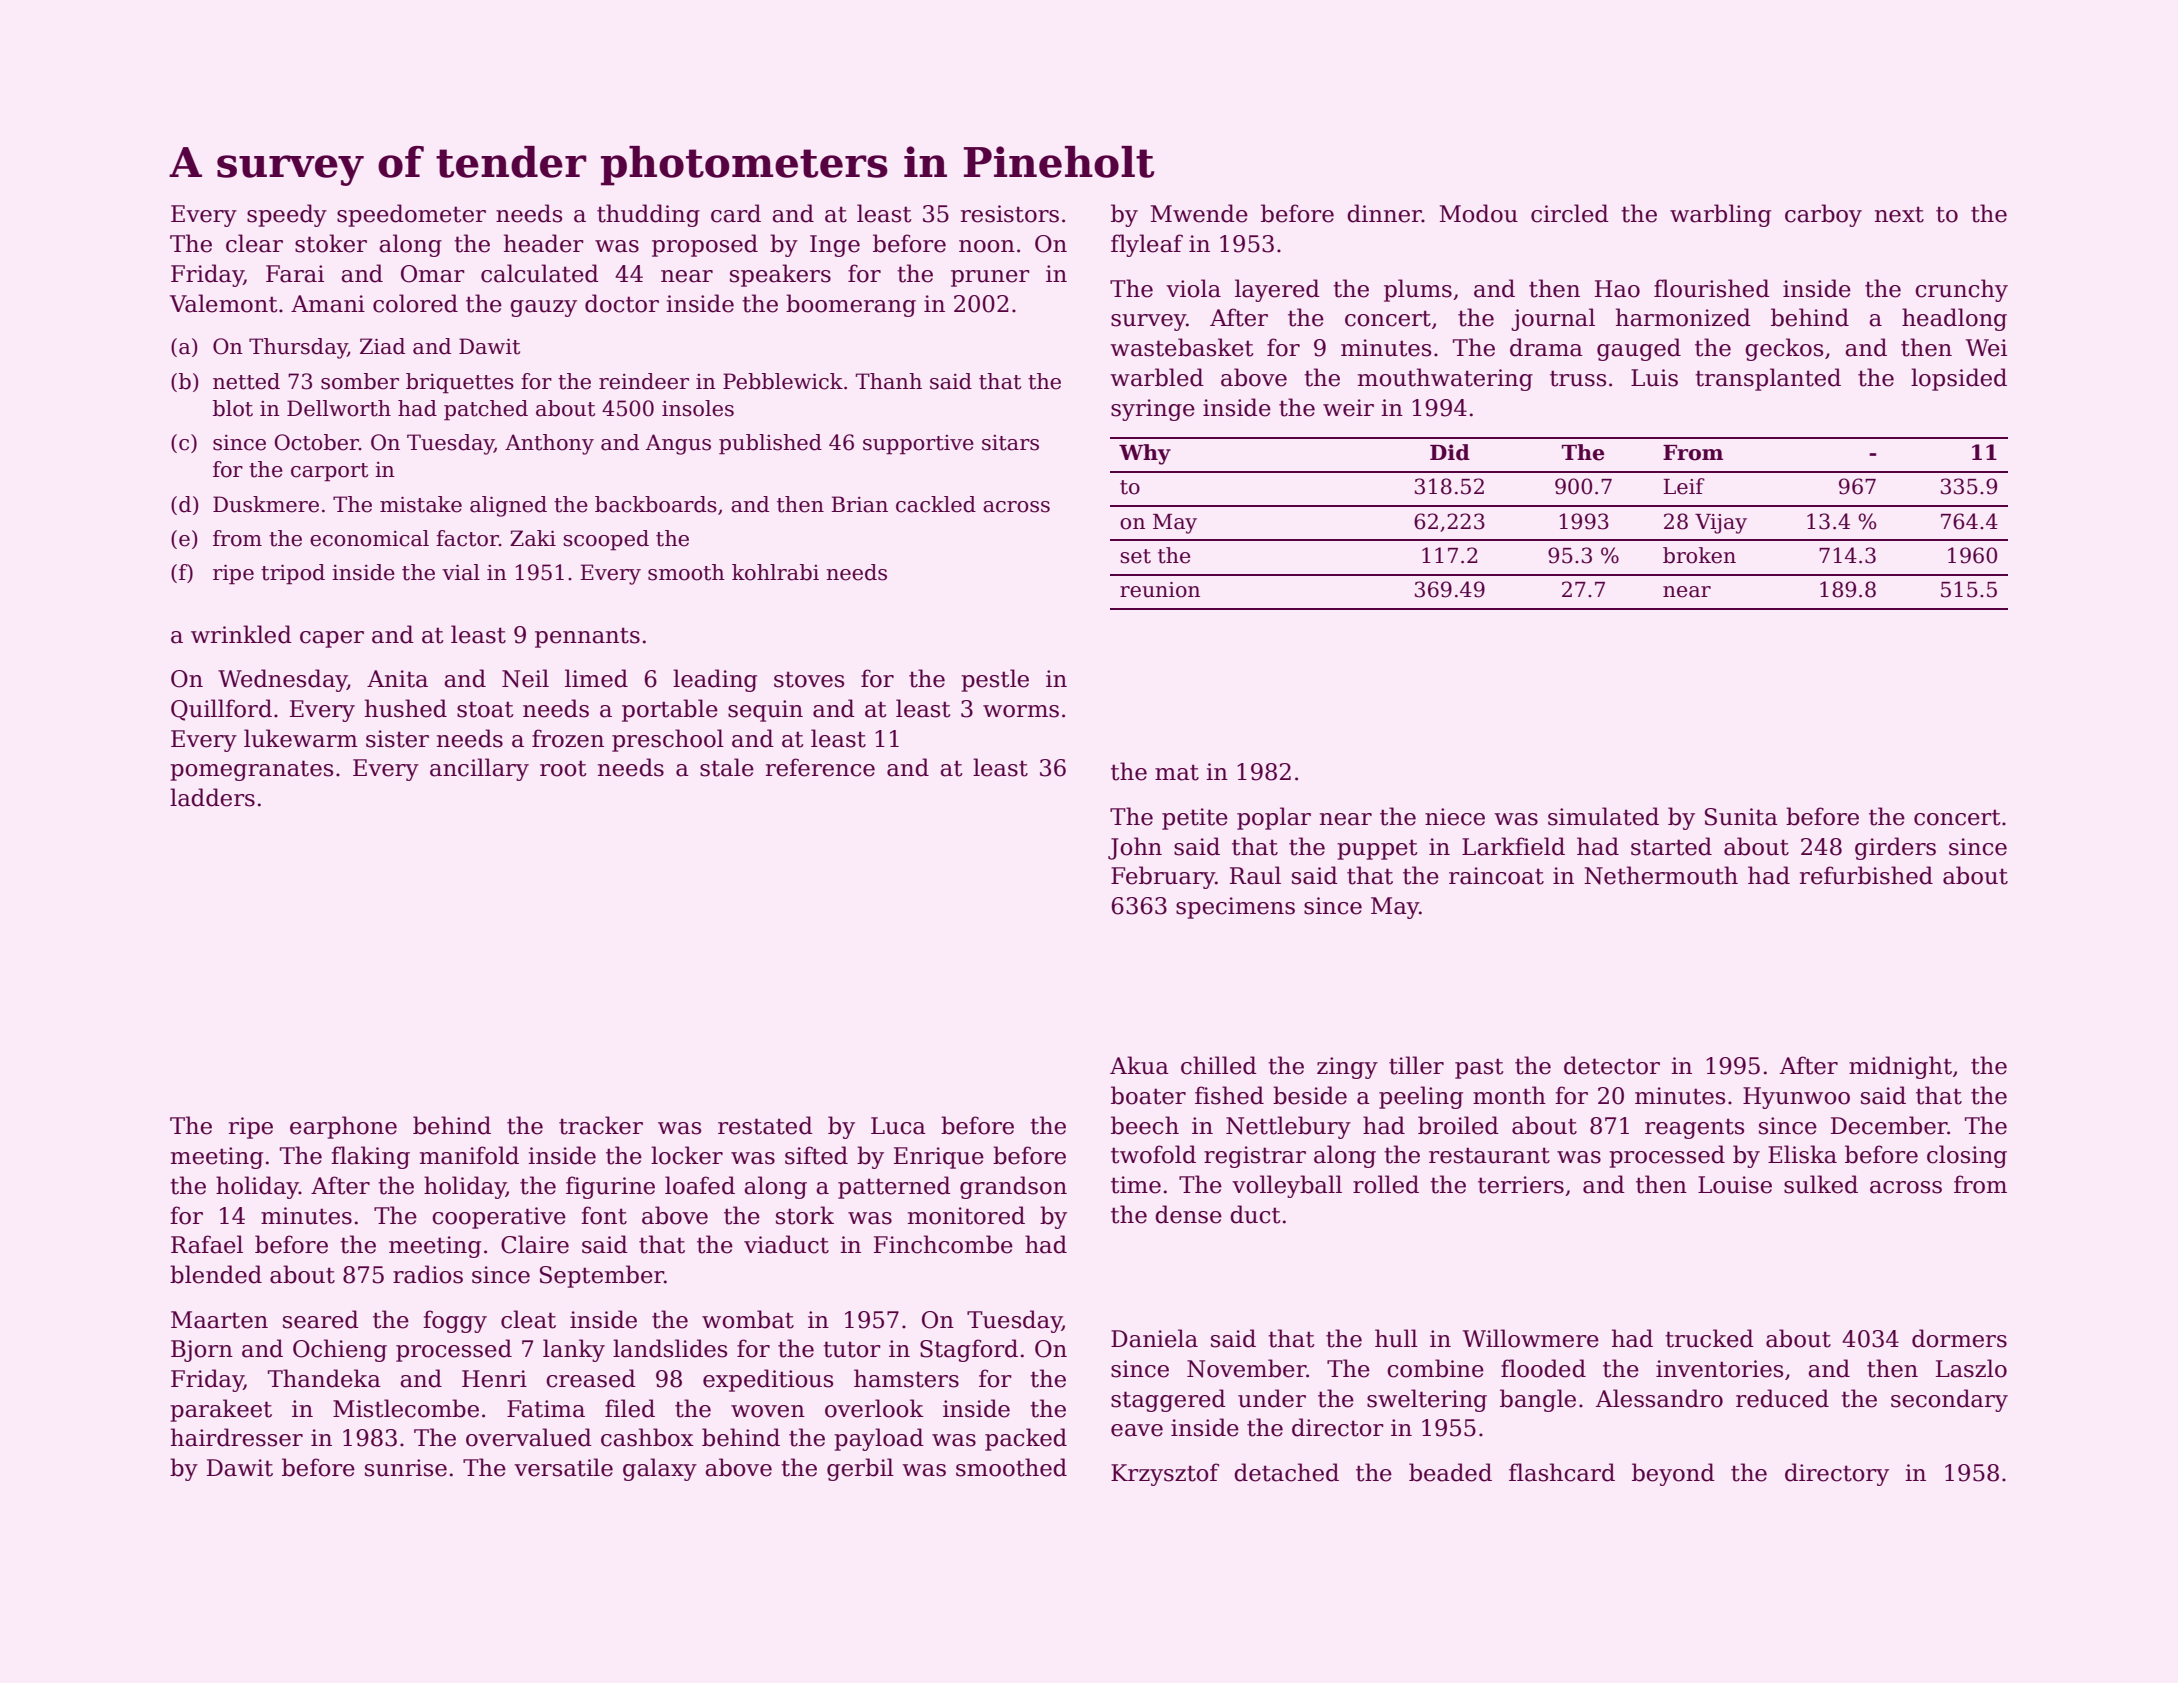 This screenshot has width=2178, height=1683. What do you see at coordinates (1135, 556) in the screenshot?
I see `set` at bounding box center [1135, 556].
